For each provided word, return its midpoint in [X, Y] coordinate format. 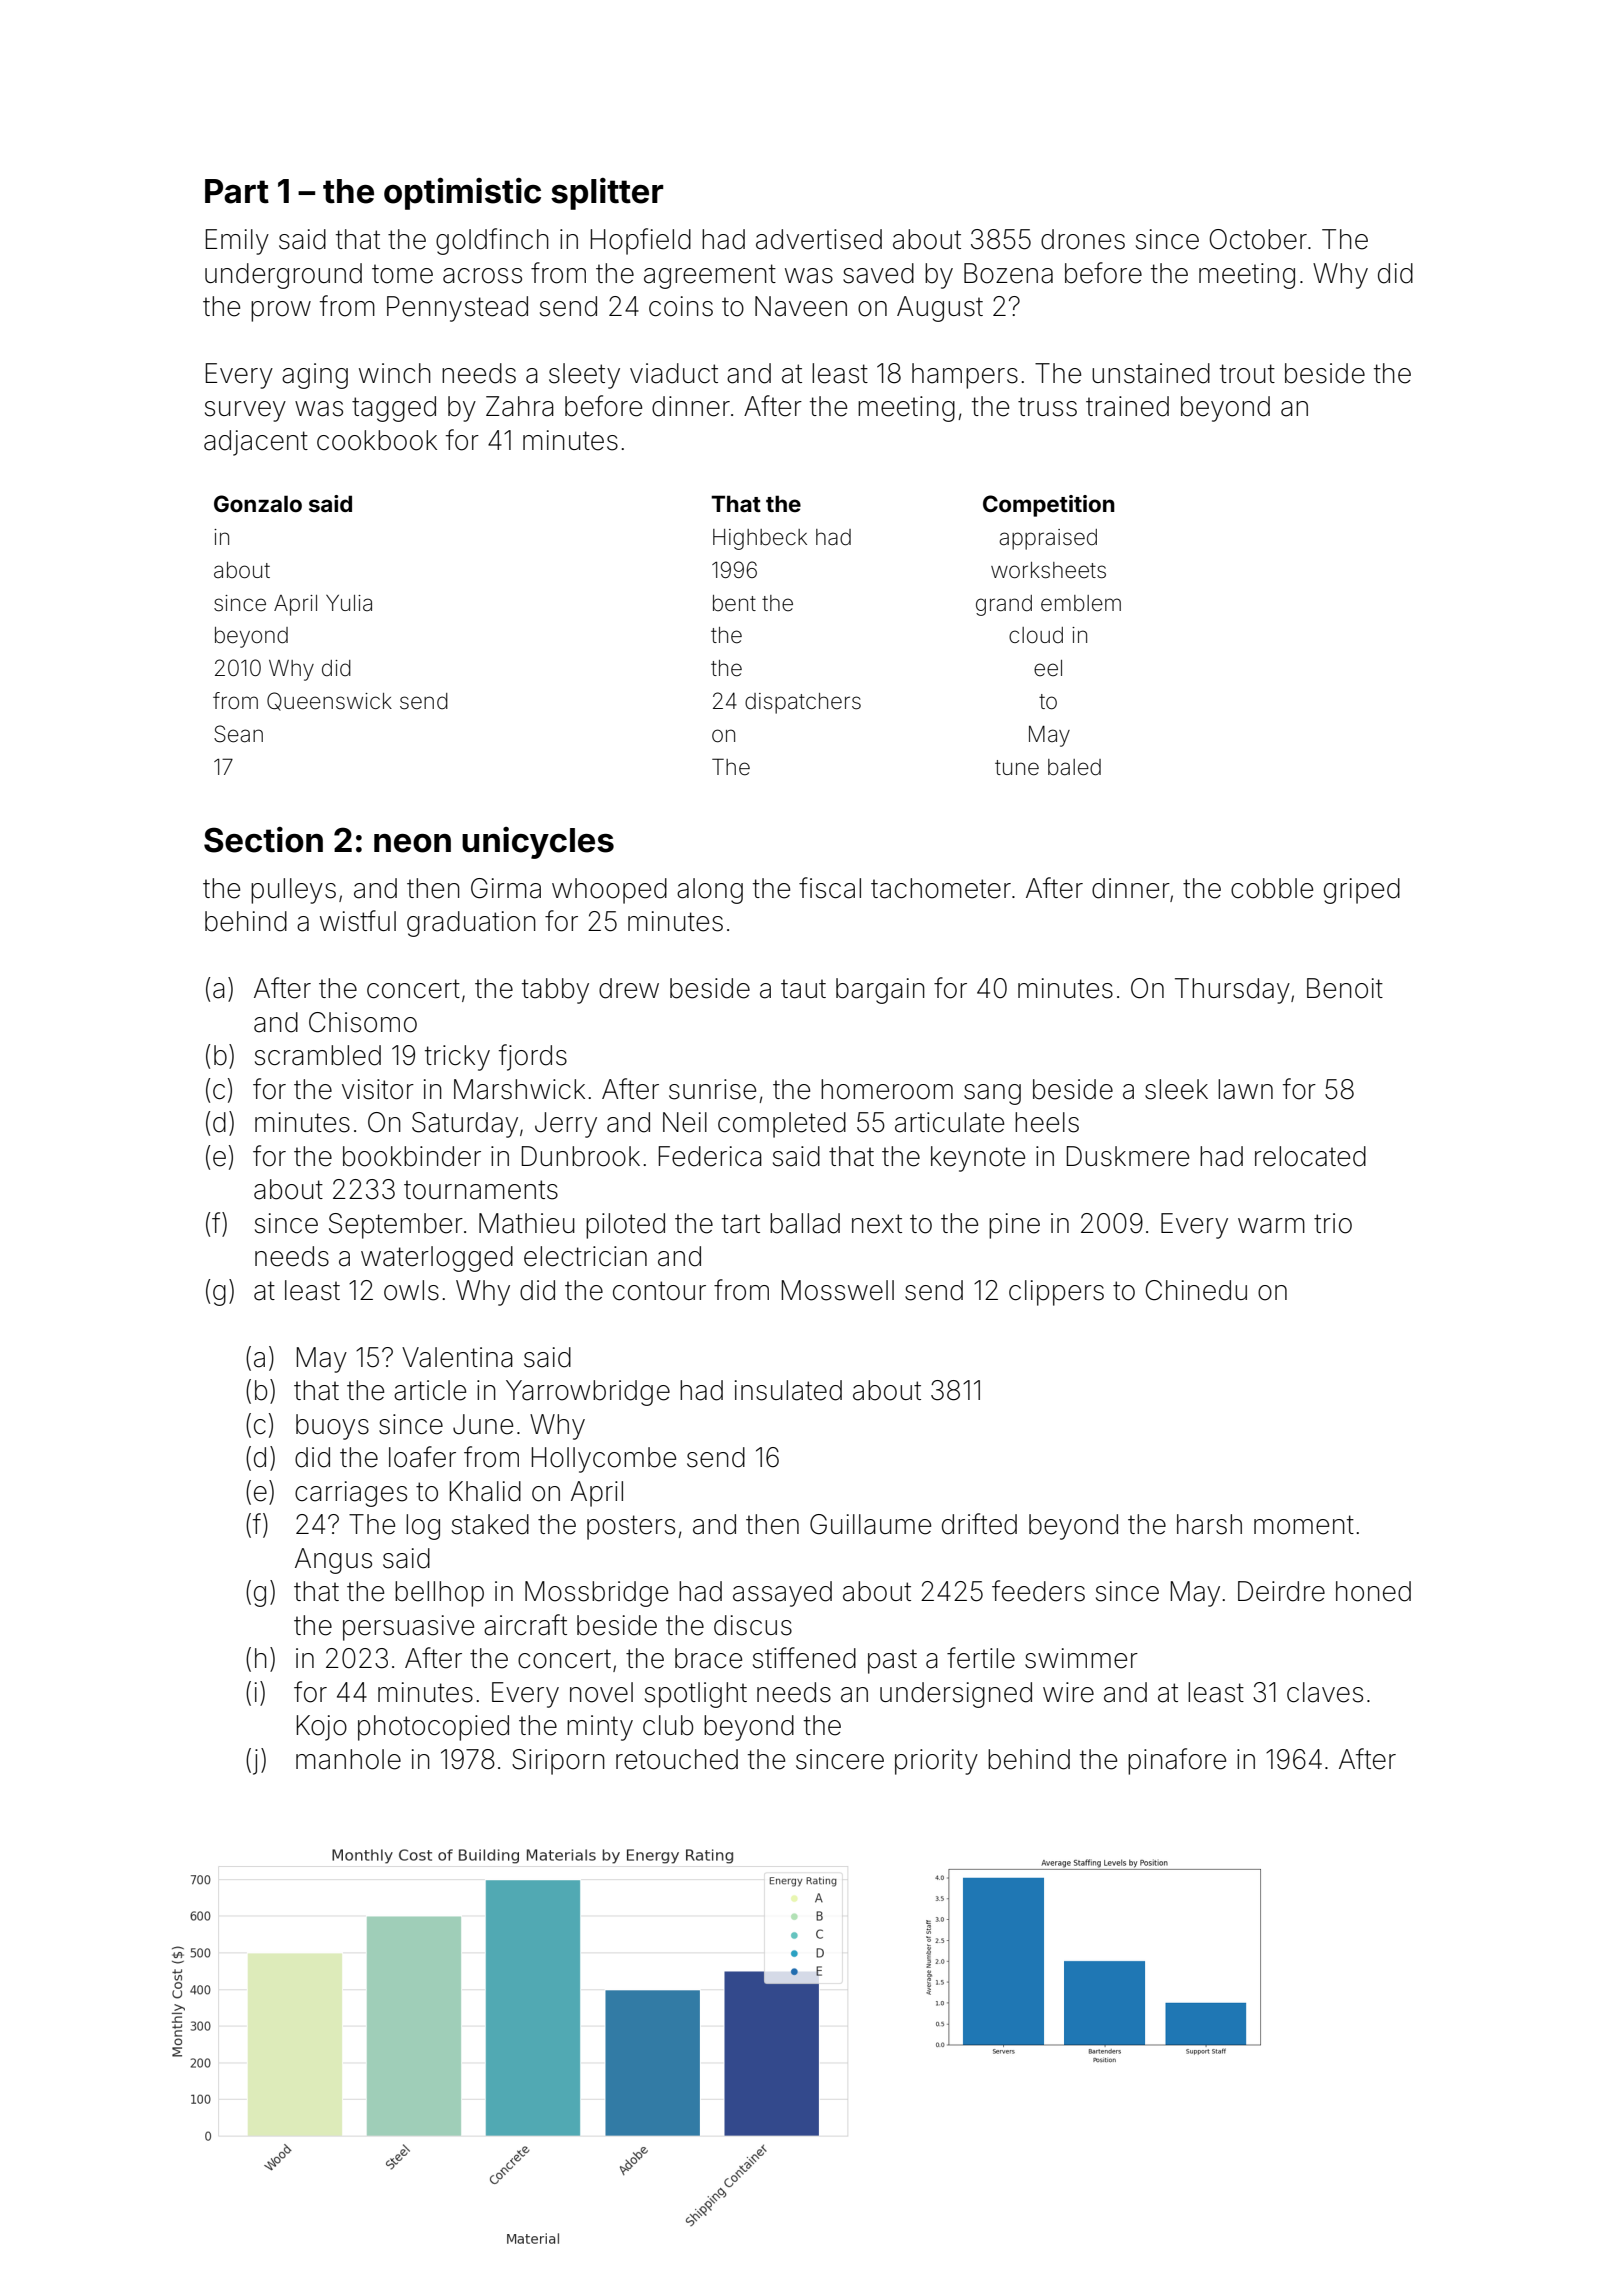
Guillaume [870, 1524]
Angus [333, 1561]
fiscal [830, 888]
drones [1083, 239]
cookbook [377, 440]
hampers [965, 376]
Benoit [1345, 988]
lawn [1245, 1089]
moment [1304, 1525]
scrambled [318, 1055]
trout [1247, 374]
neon [412, 843]
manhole [348, 1759]
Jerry [566, 1125]
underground [283, 276]
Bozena [1008, 273]
